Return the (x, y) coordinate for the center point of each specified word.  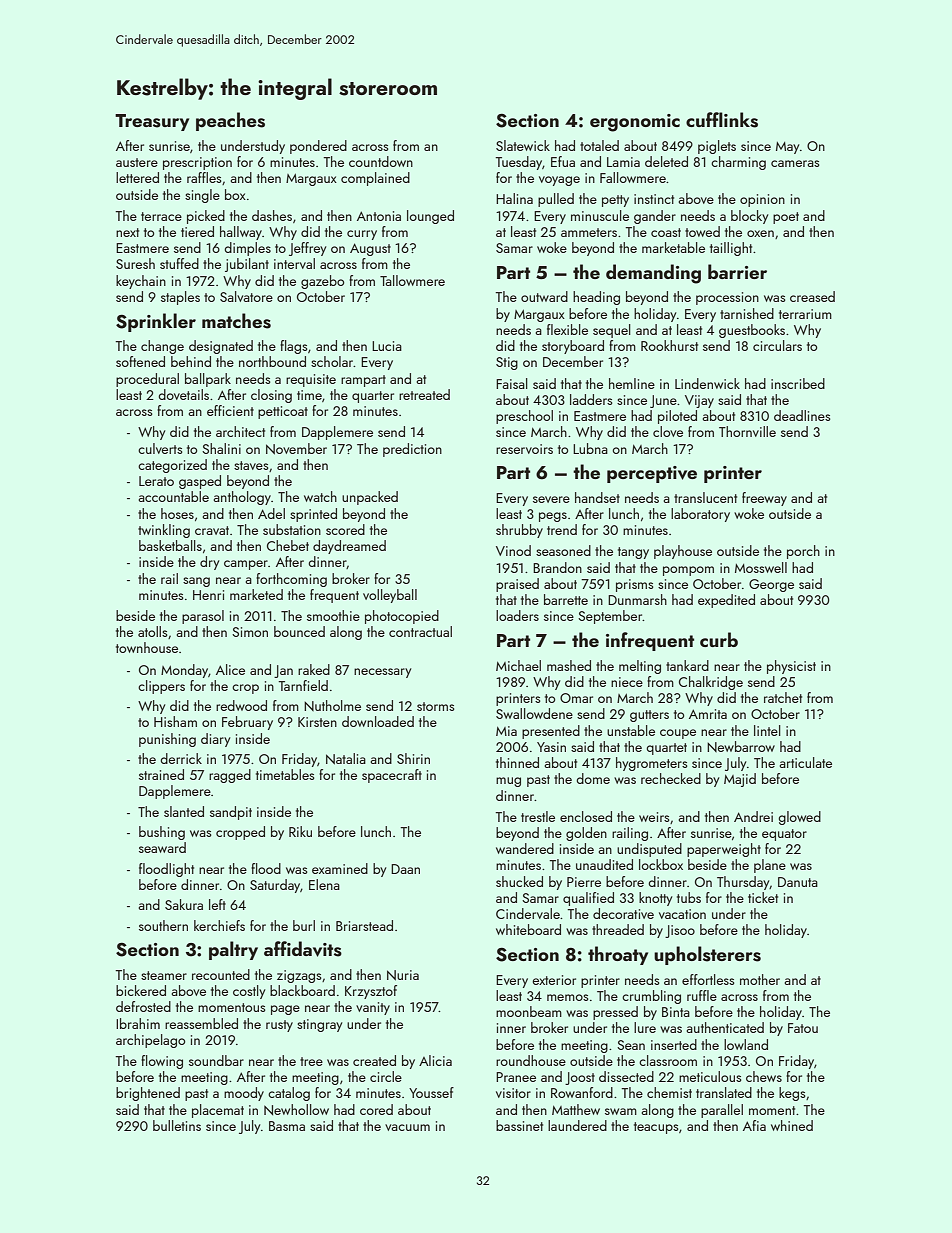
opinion (762, 200)
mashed (569, 665)
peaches (230, 121)
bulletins (177, 1125)
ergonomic (635, 123)
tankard (687, 665)
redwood (241, 705)
